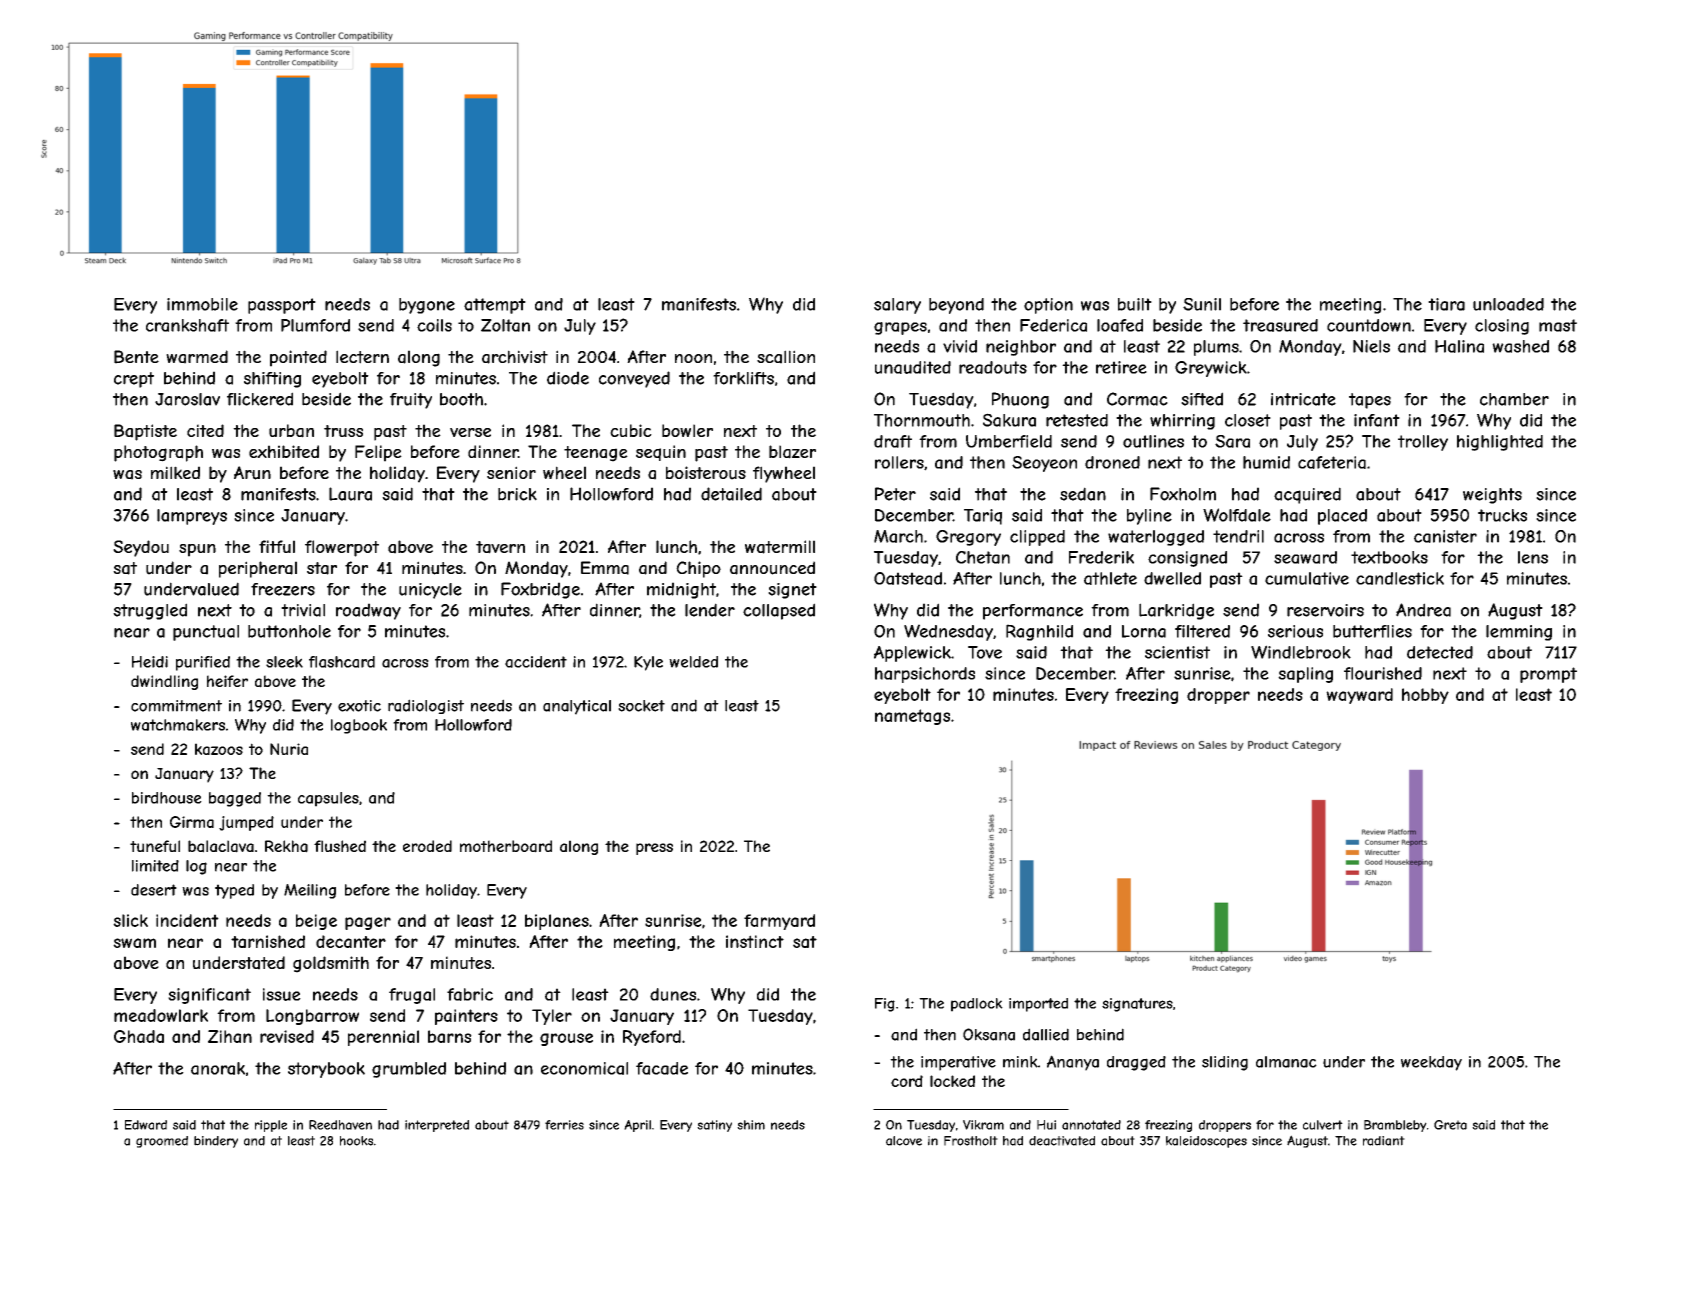  What do you see at coordinates (187, 399) in the screenshot?
I see `Jaroslav` at bounding box center [187, 399].
